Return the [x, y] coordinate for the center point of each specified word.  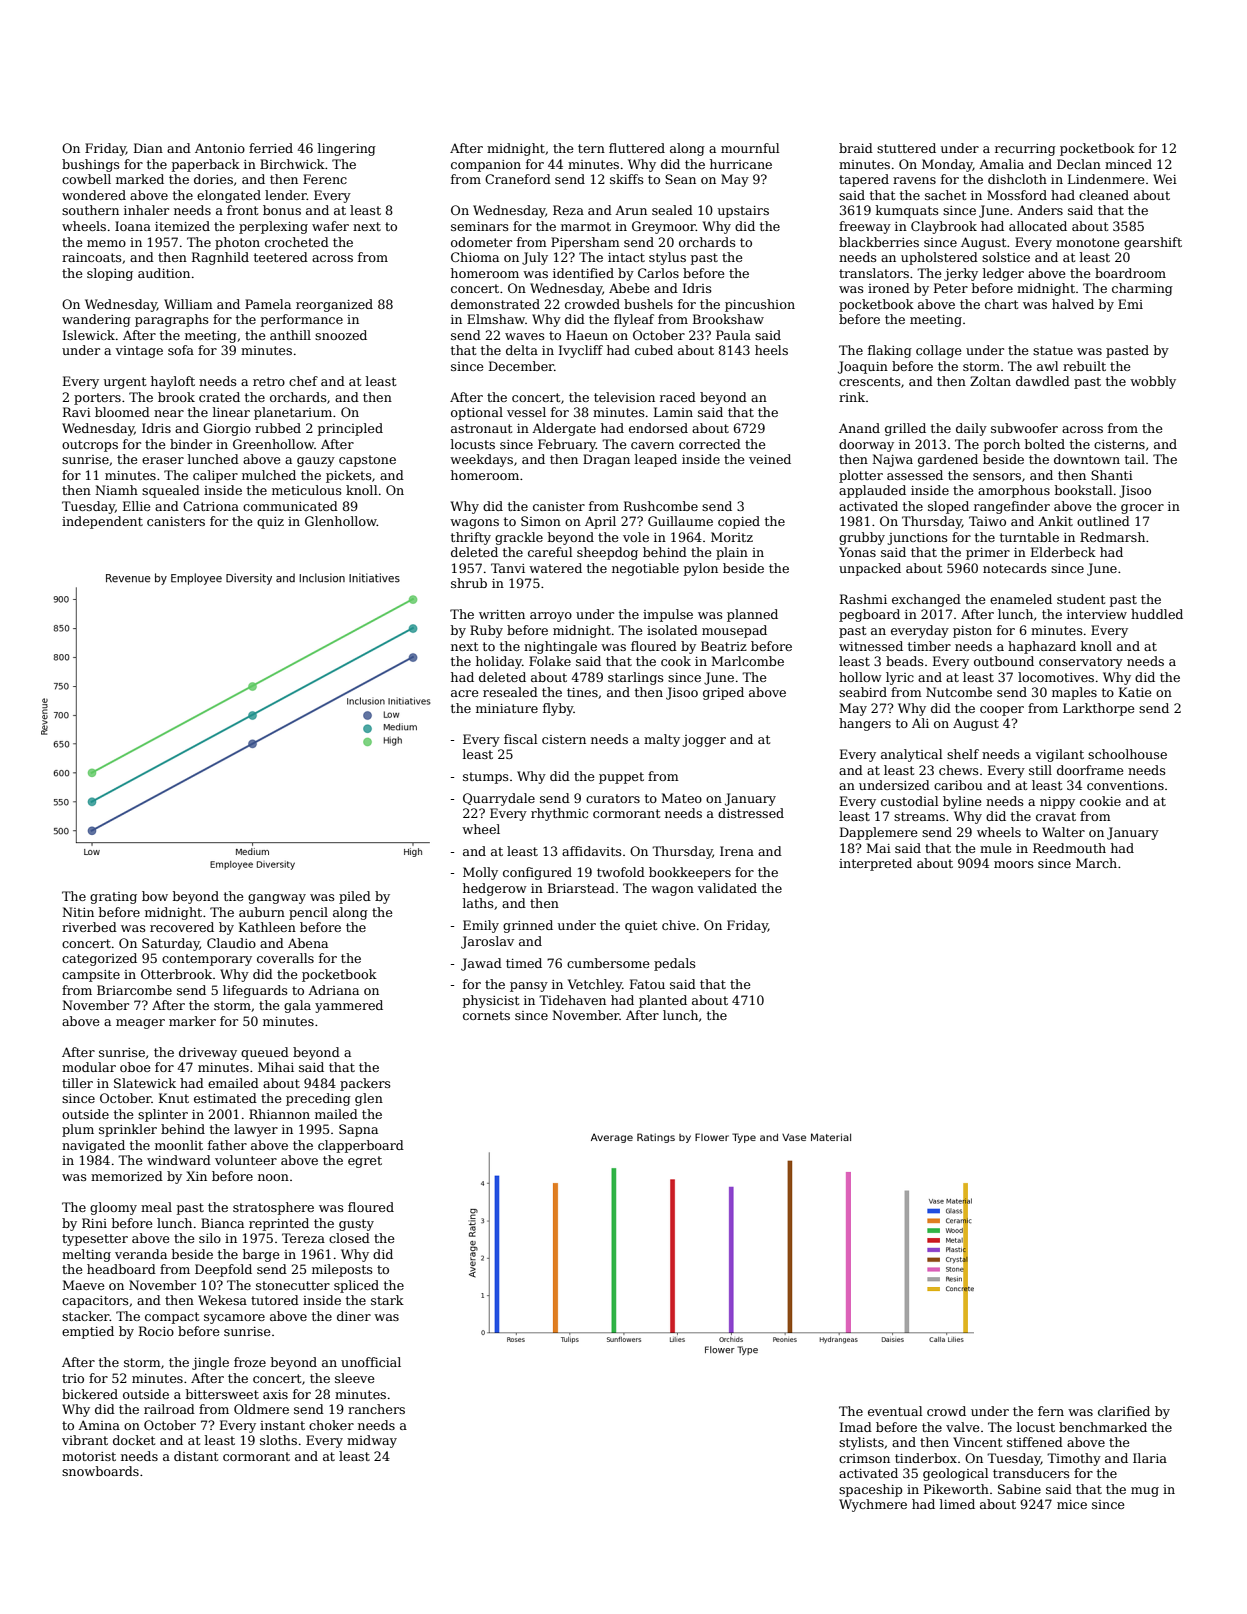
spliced [356, 1286]
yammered [349, 1006]
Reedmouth [1069, 848]
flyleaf [634, 320]
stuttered [906, 148]
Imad [856, 1427]
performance [302, 320]
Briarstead [581, 888]
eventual [895, 1411]
